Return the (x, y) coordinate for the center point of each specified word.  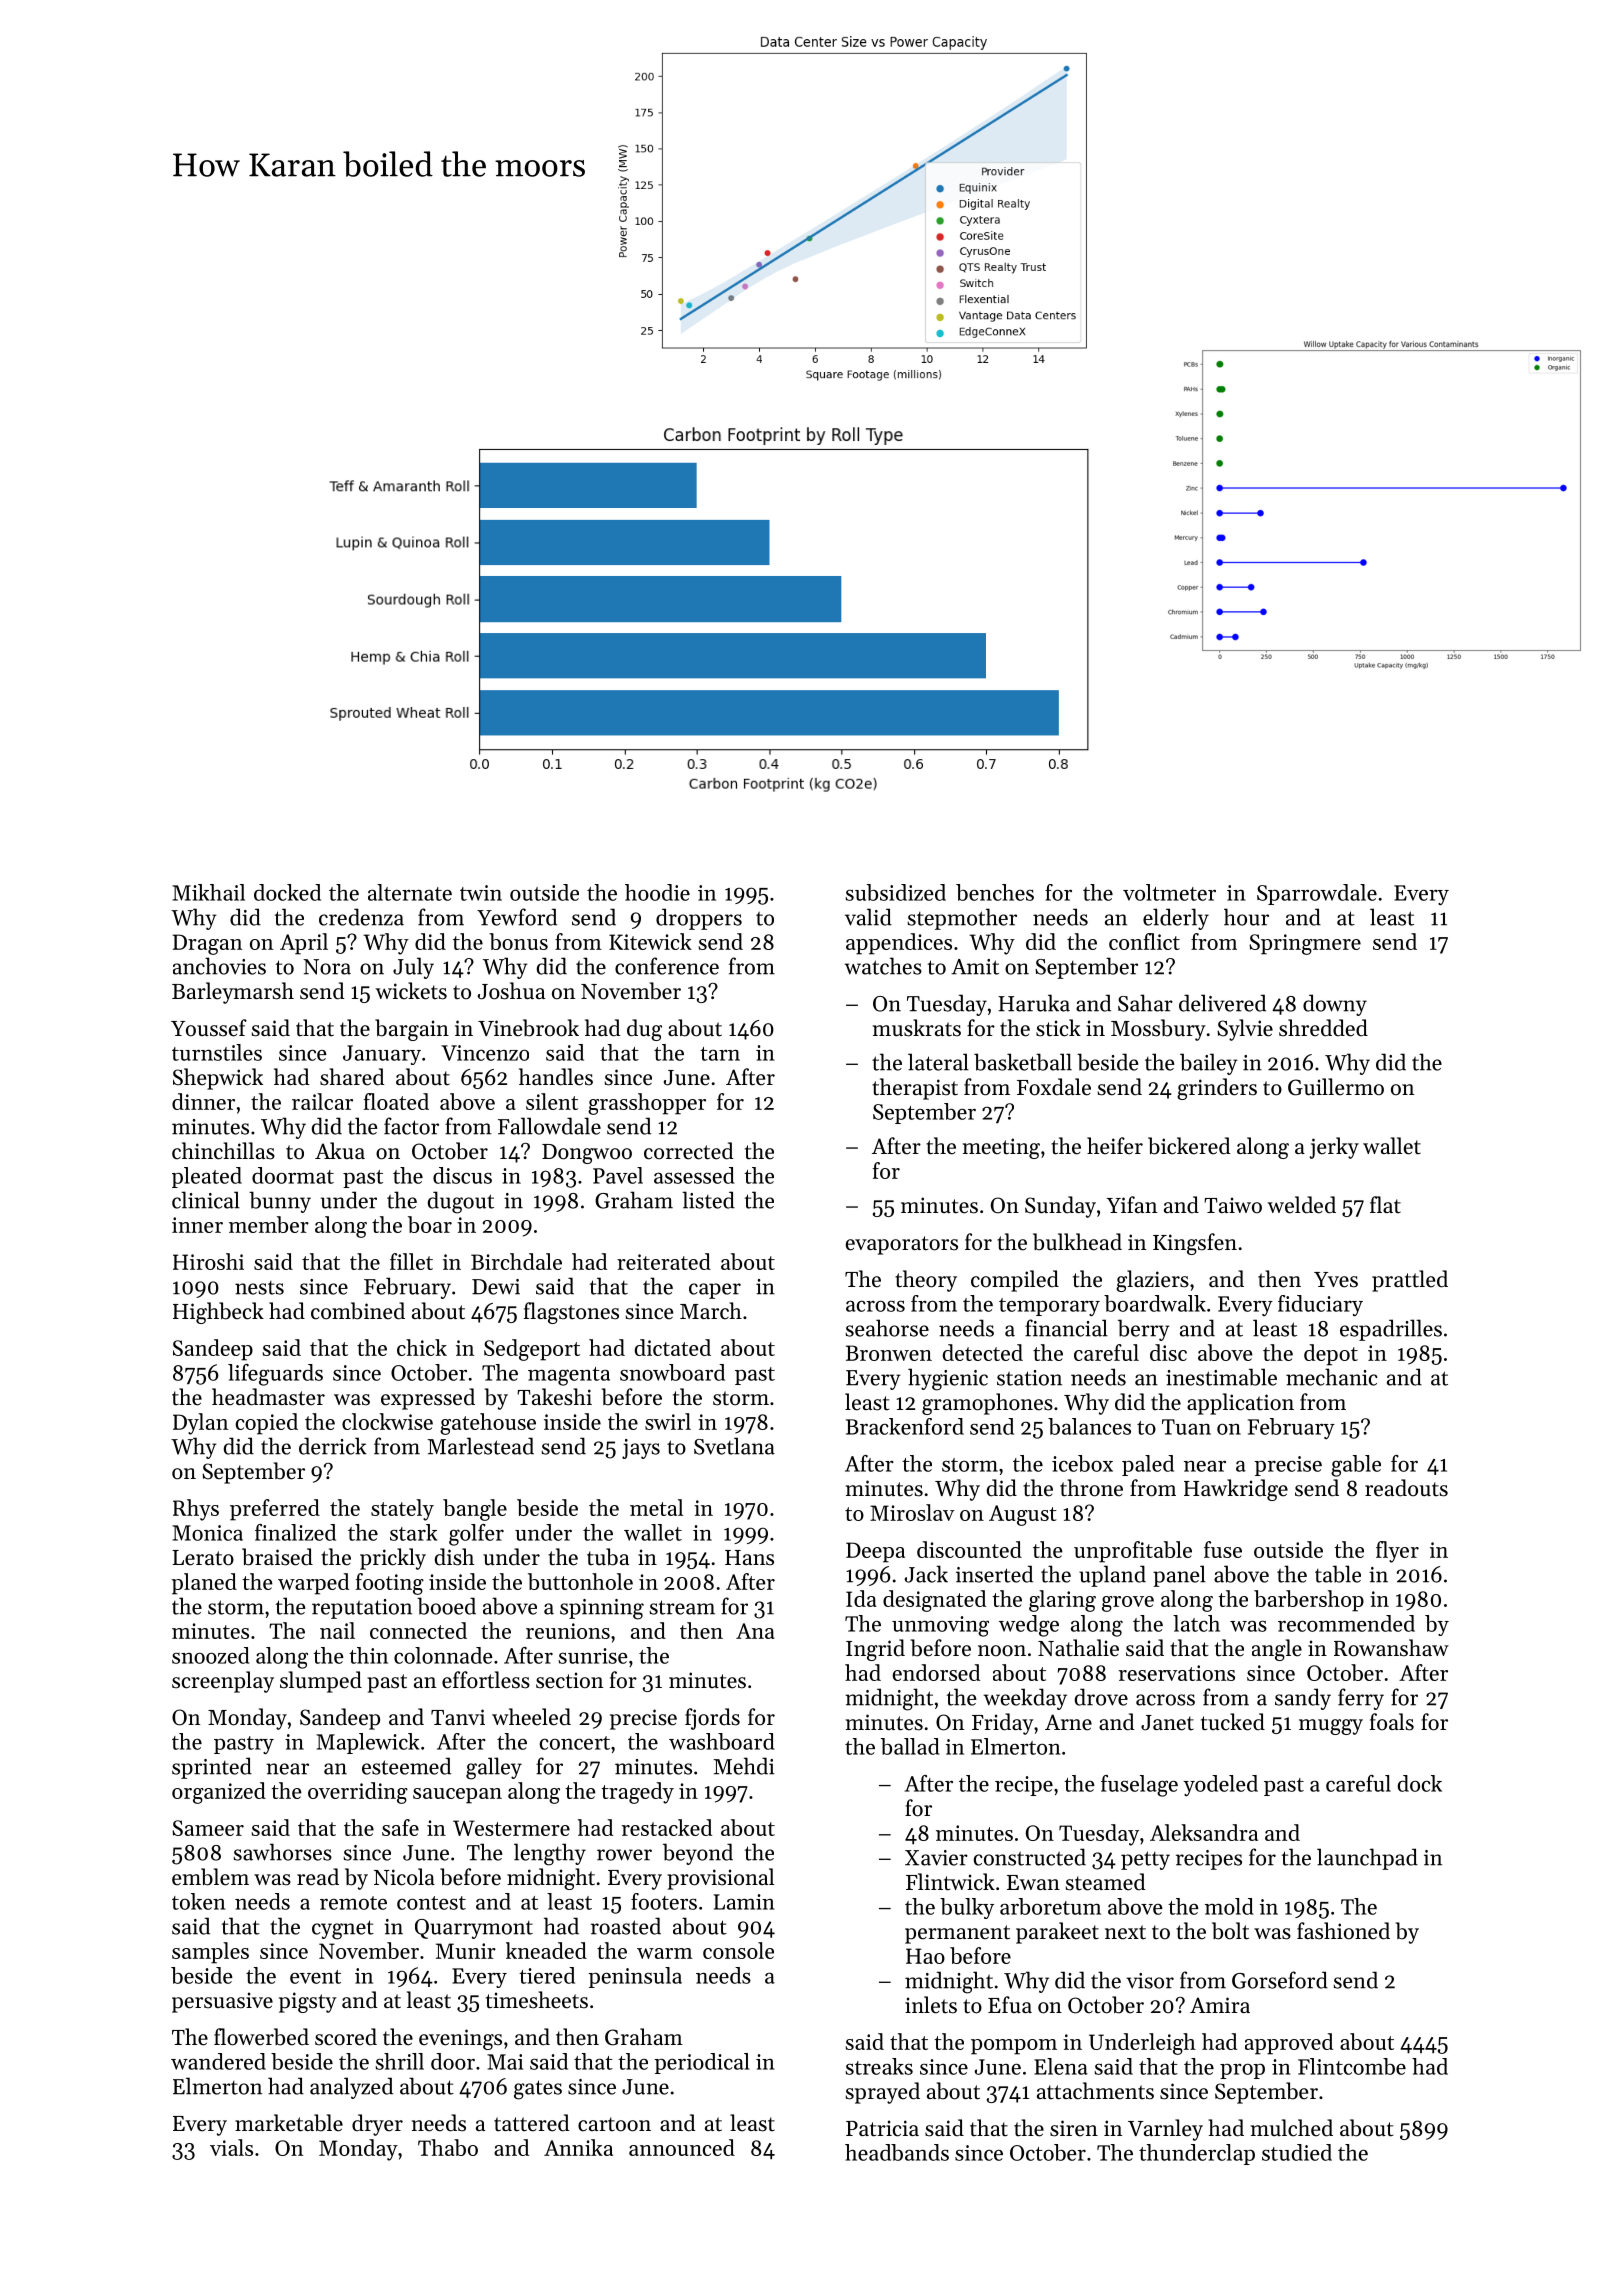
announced (682, 2147)
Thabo (448, 2147)
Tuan (1186, 1427)
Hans (749, 1558)
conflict (1144, 941)
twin (481, 893)
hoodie (657, 892)
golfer (476, 1535)
